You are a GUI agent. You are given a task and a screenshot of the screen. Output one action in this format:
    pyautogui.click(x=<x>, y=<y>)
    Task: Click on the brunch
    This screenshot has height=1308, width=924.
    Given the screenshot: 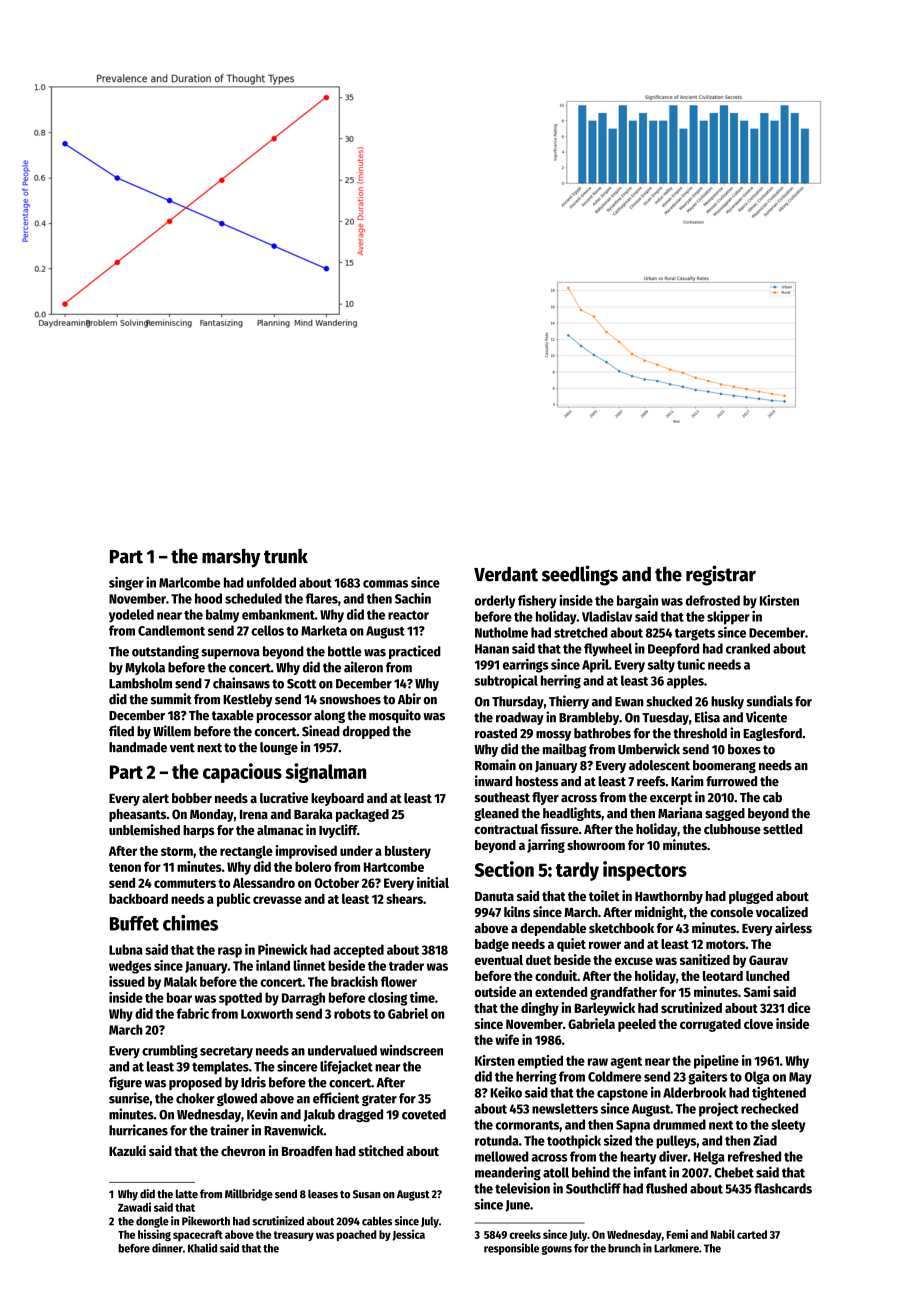 What is the action you would take?
    pyautogui.click(x=624, y=1248)
